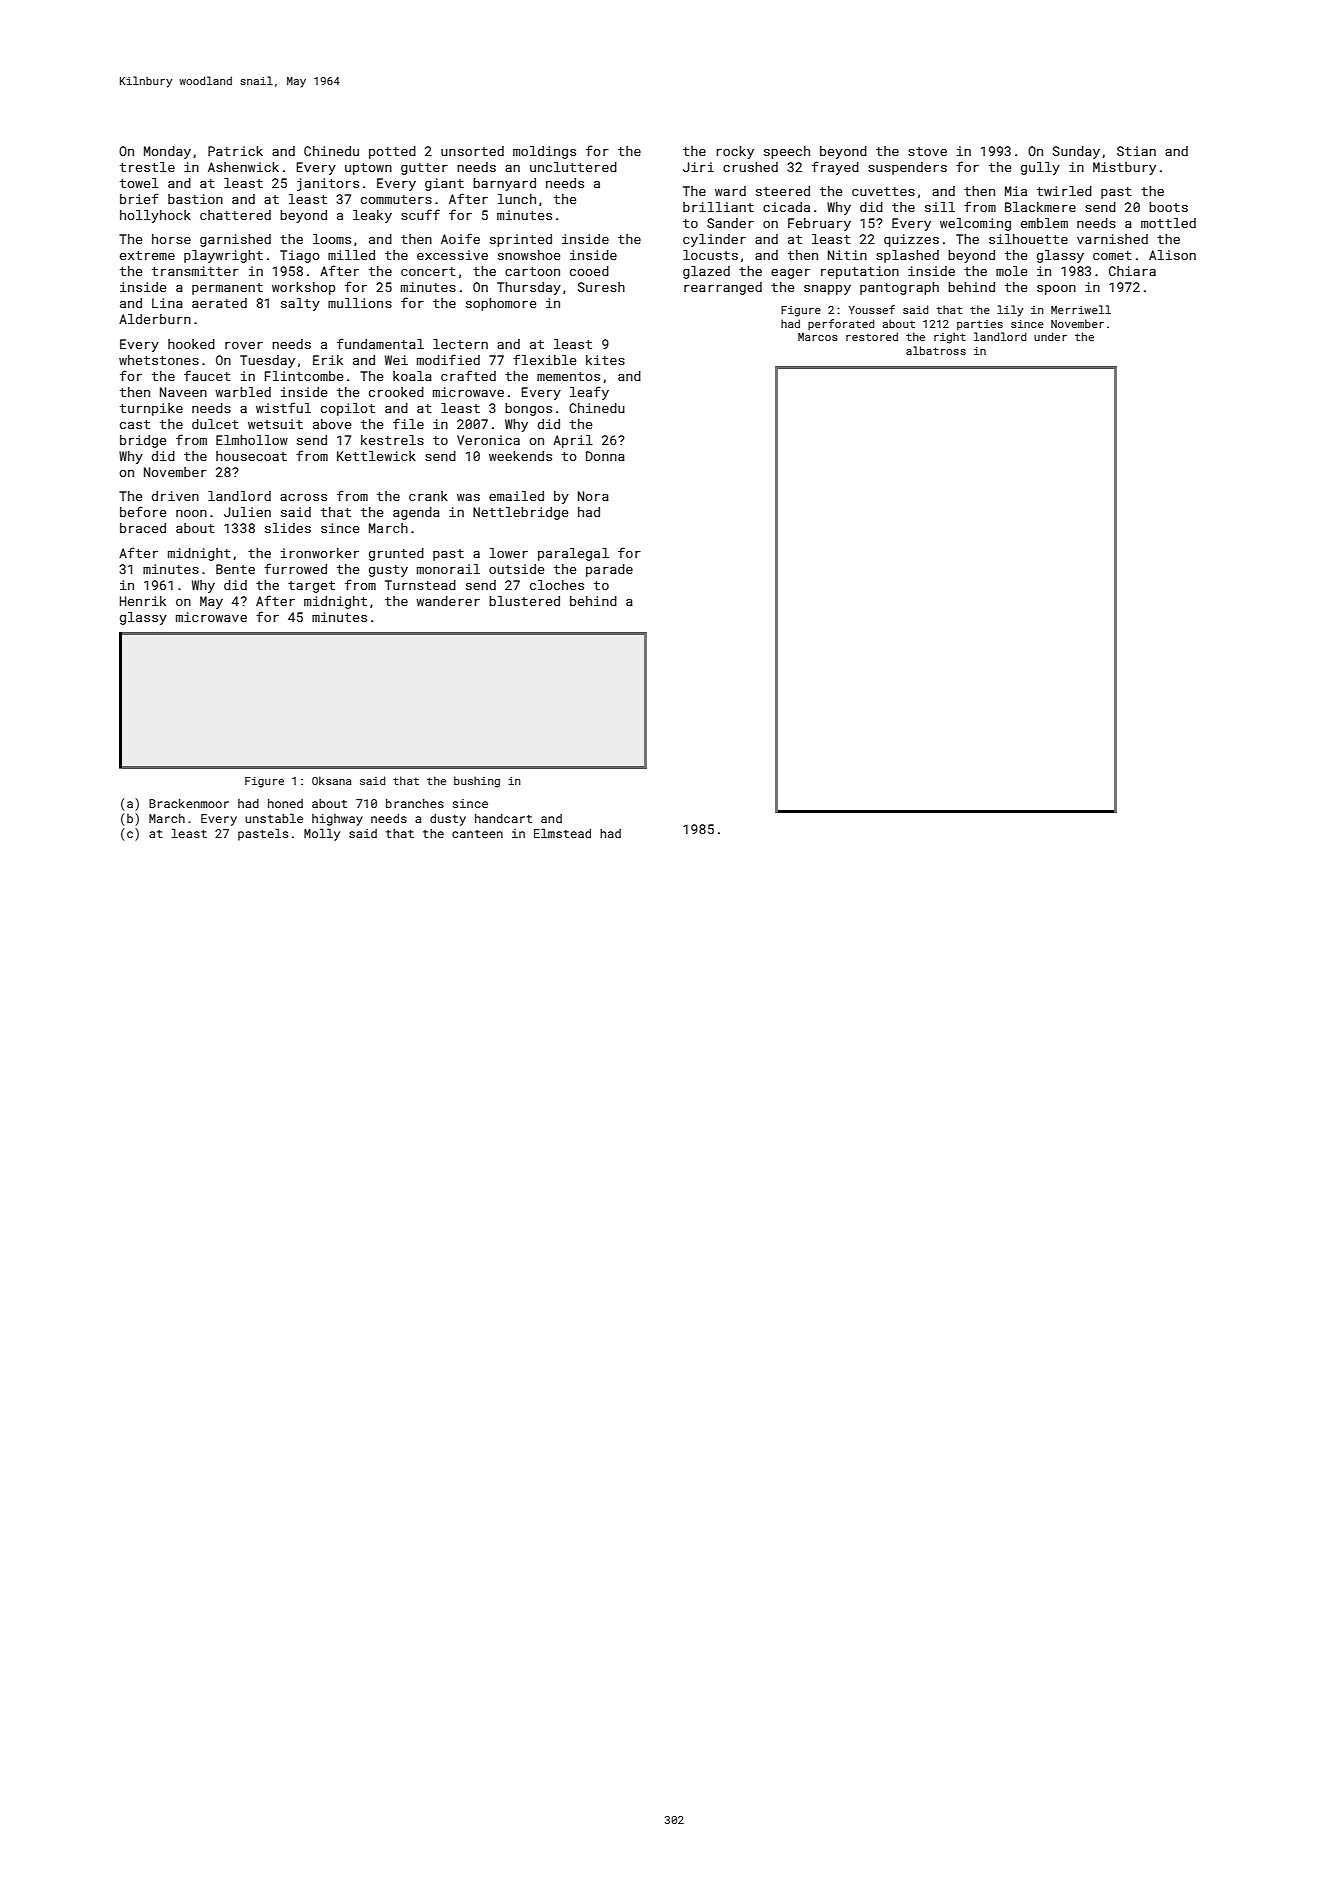  Describe the element at coordinates (1172, 255) in the screenshot. I see `Alison` at that location.
